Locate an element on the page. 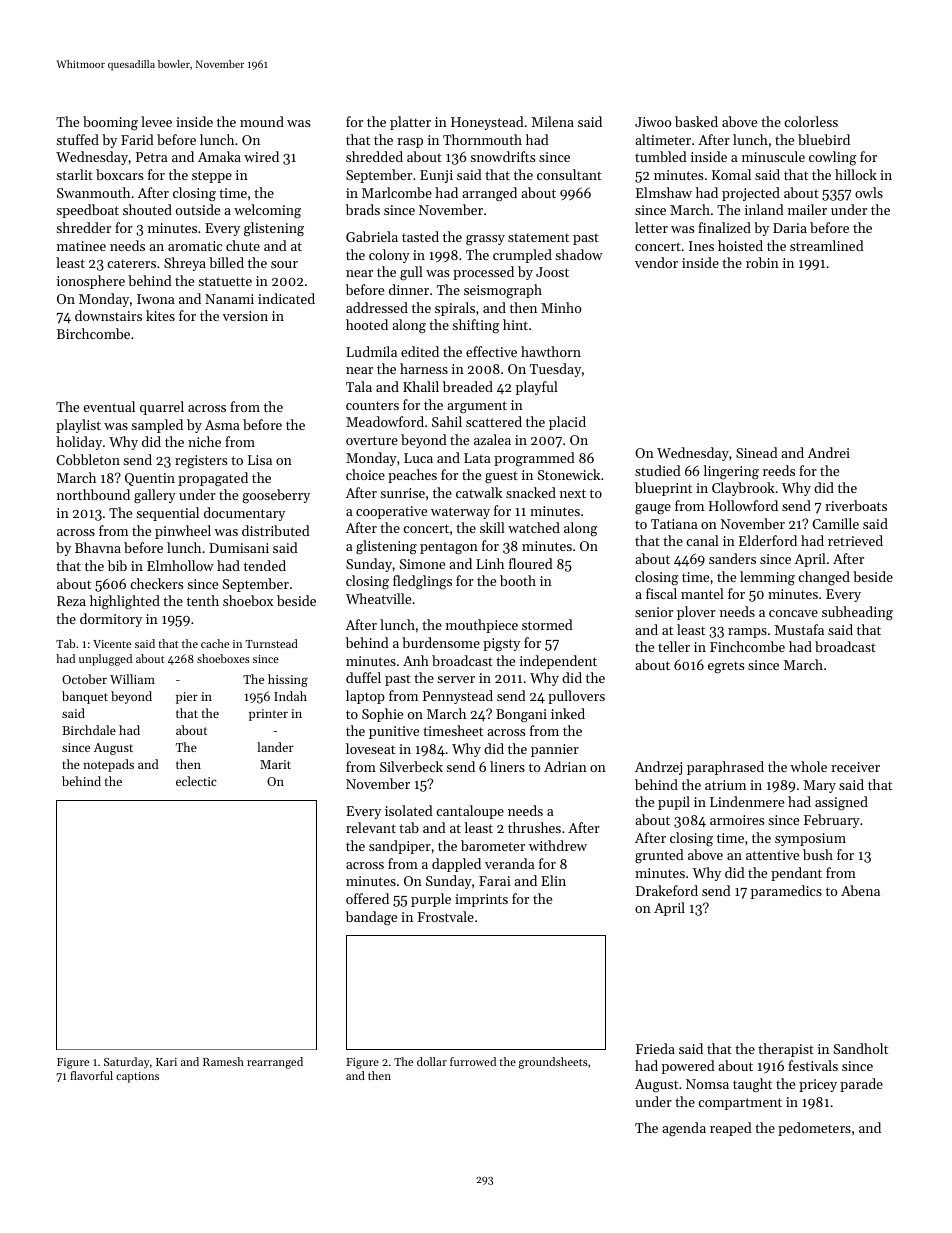 The width and height of the image is (952, 1233). atrium is located at coordinates (725, 785).
